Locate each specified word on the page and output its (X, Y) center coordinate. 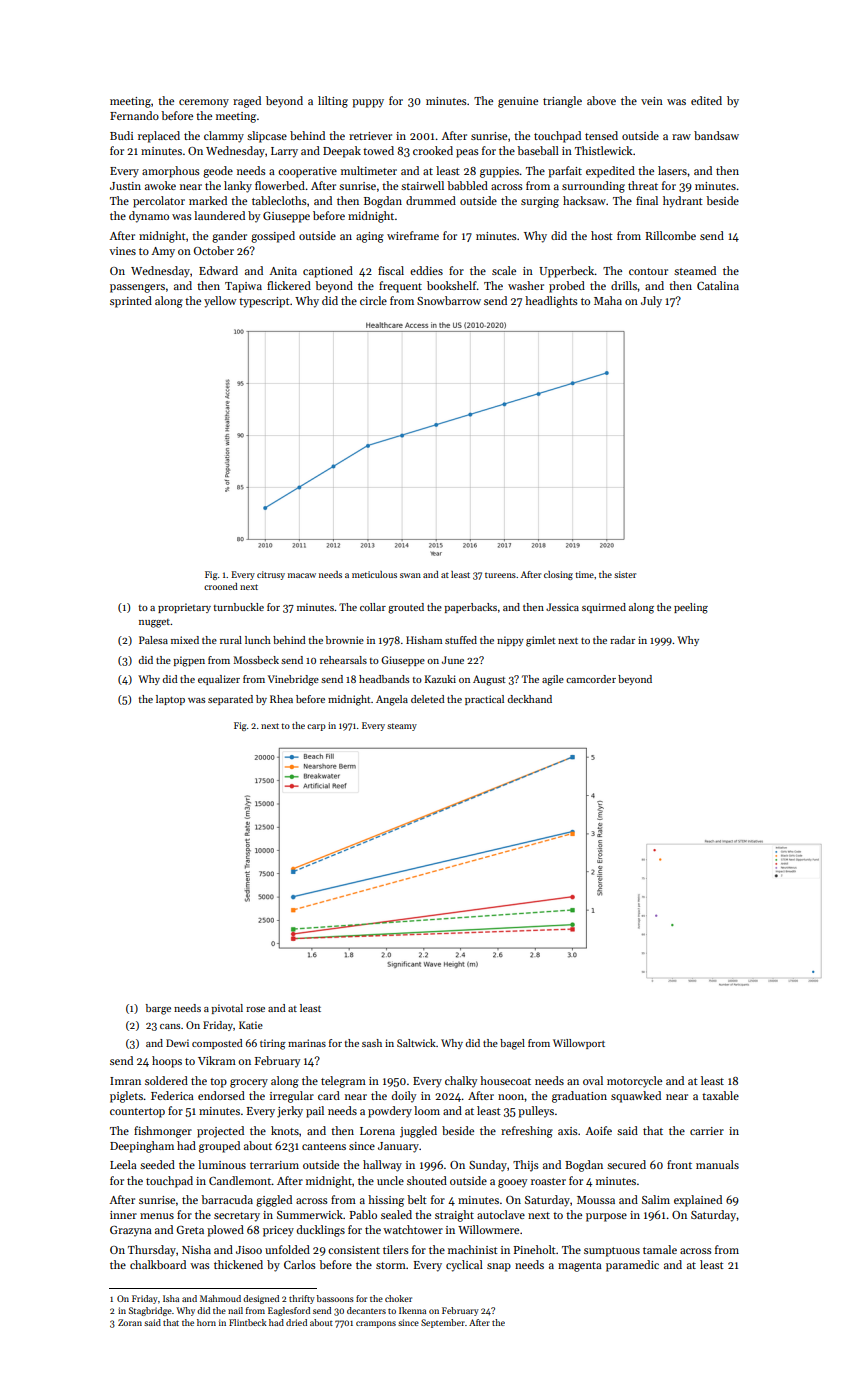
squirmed (604, 608)
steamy (402, 727)
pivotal (227, 1009)
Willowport (579, 1044)
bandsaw (716, 135)
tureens (500, 575)
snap (499, 1267)
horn (206, 1322)
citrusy (271, 575)
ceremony (204, 103)
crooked (433, 150)
